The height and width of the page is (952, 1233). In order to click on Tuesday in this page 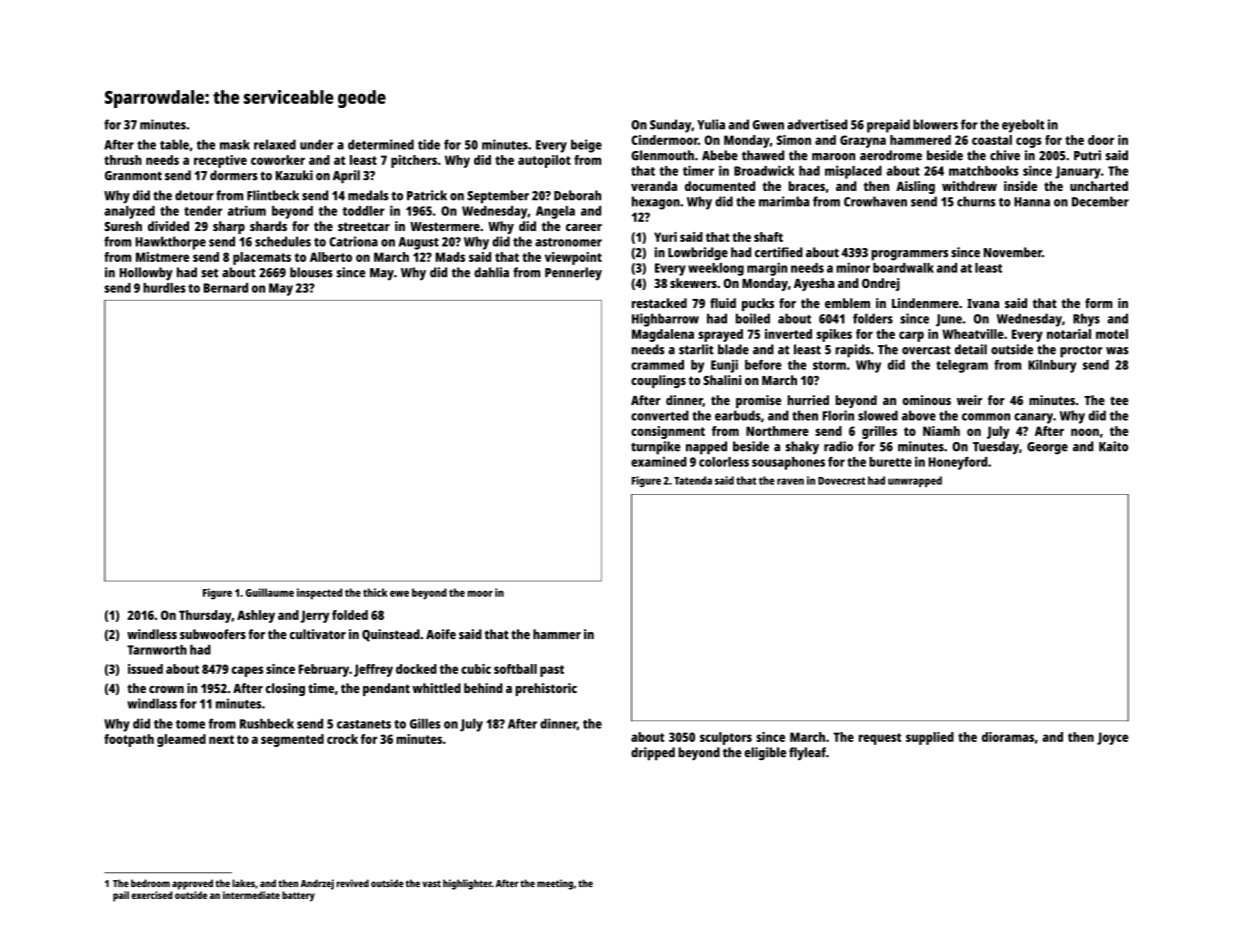, I will do `click(996, 448)`.
